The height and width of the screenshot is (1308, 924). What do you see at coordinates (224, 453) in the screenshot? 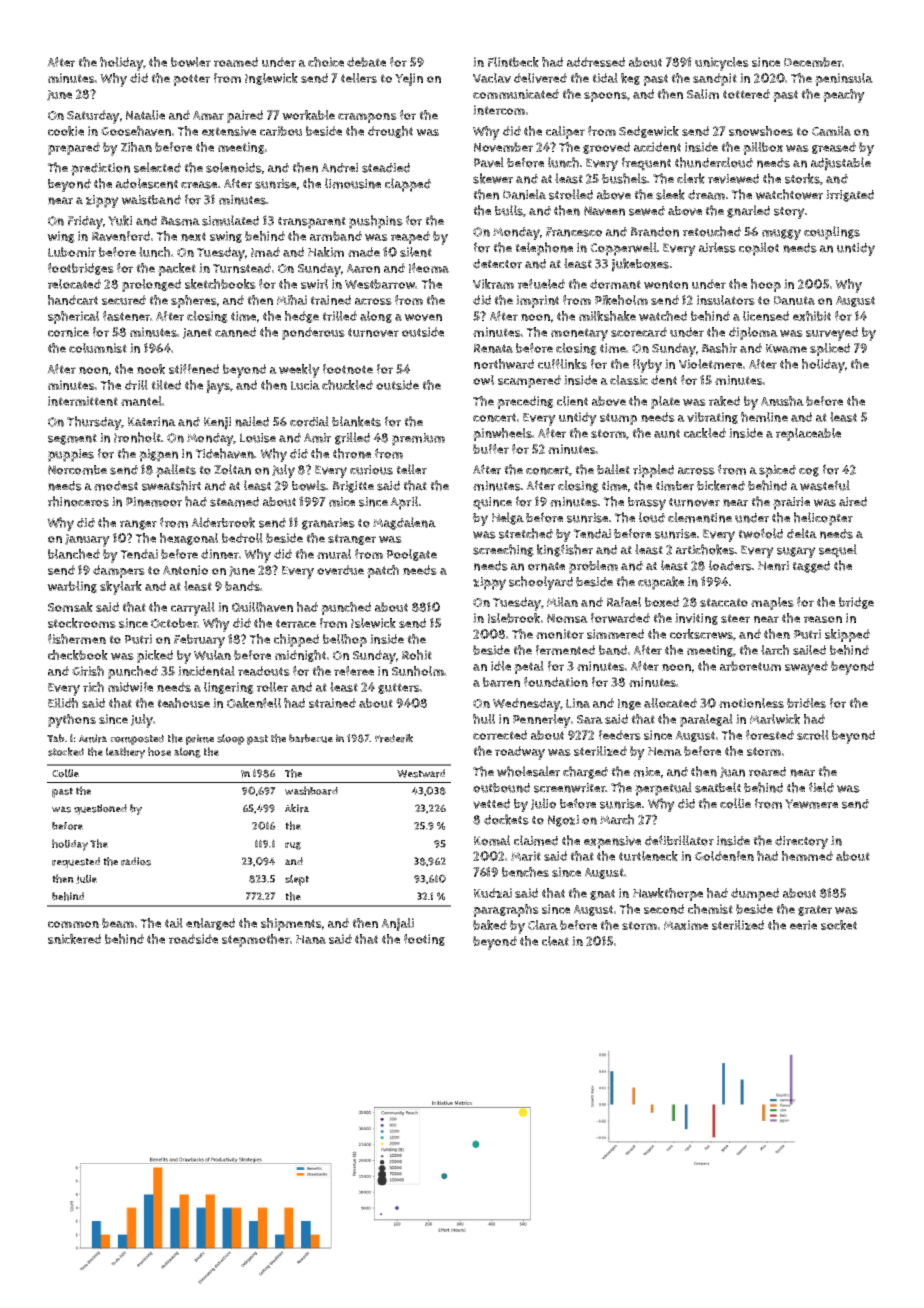
I see `Tidehaven` at bounding box center [224, 453].
